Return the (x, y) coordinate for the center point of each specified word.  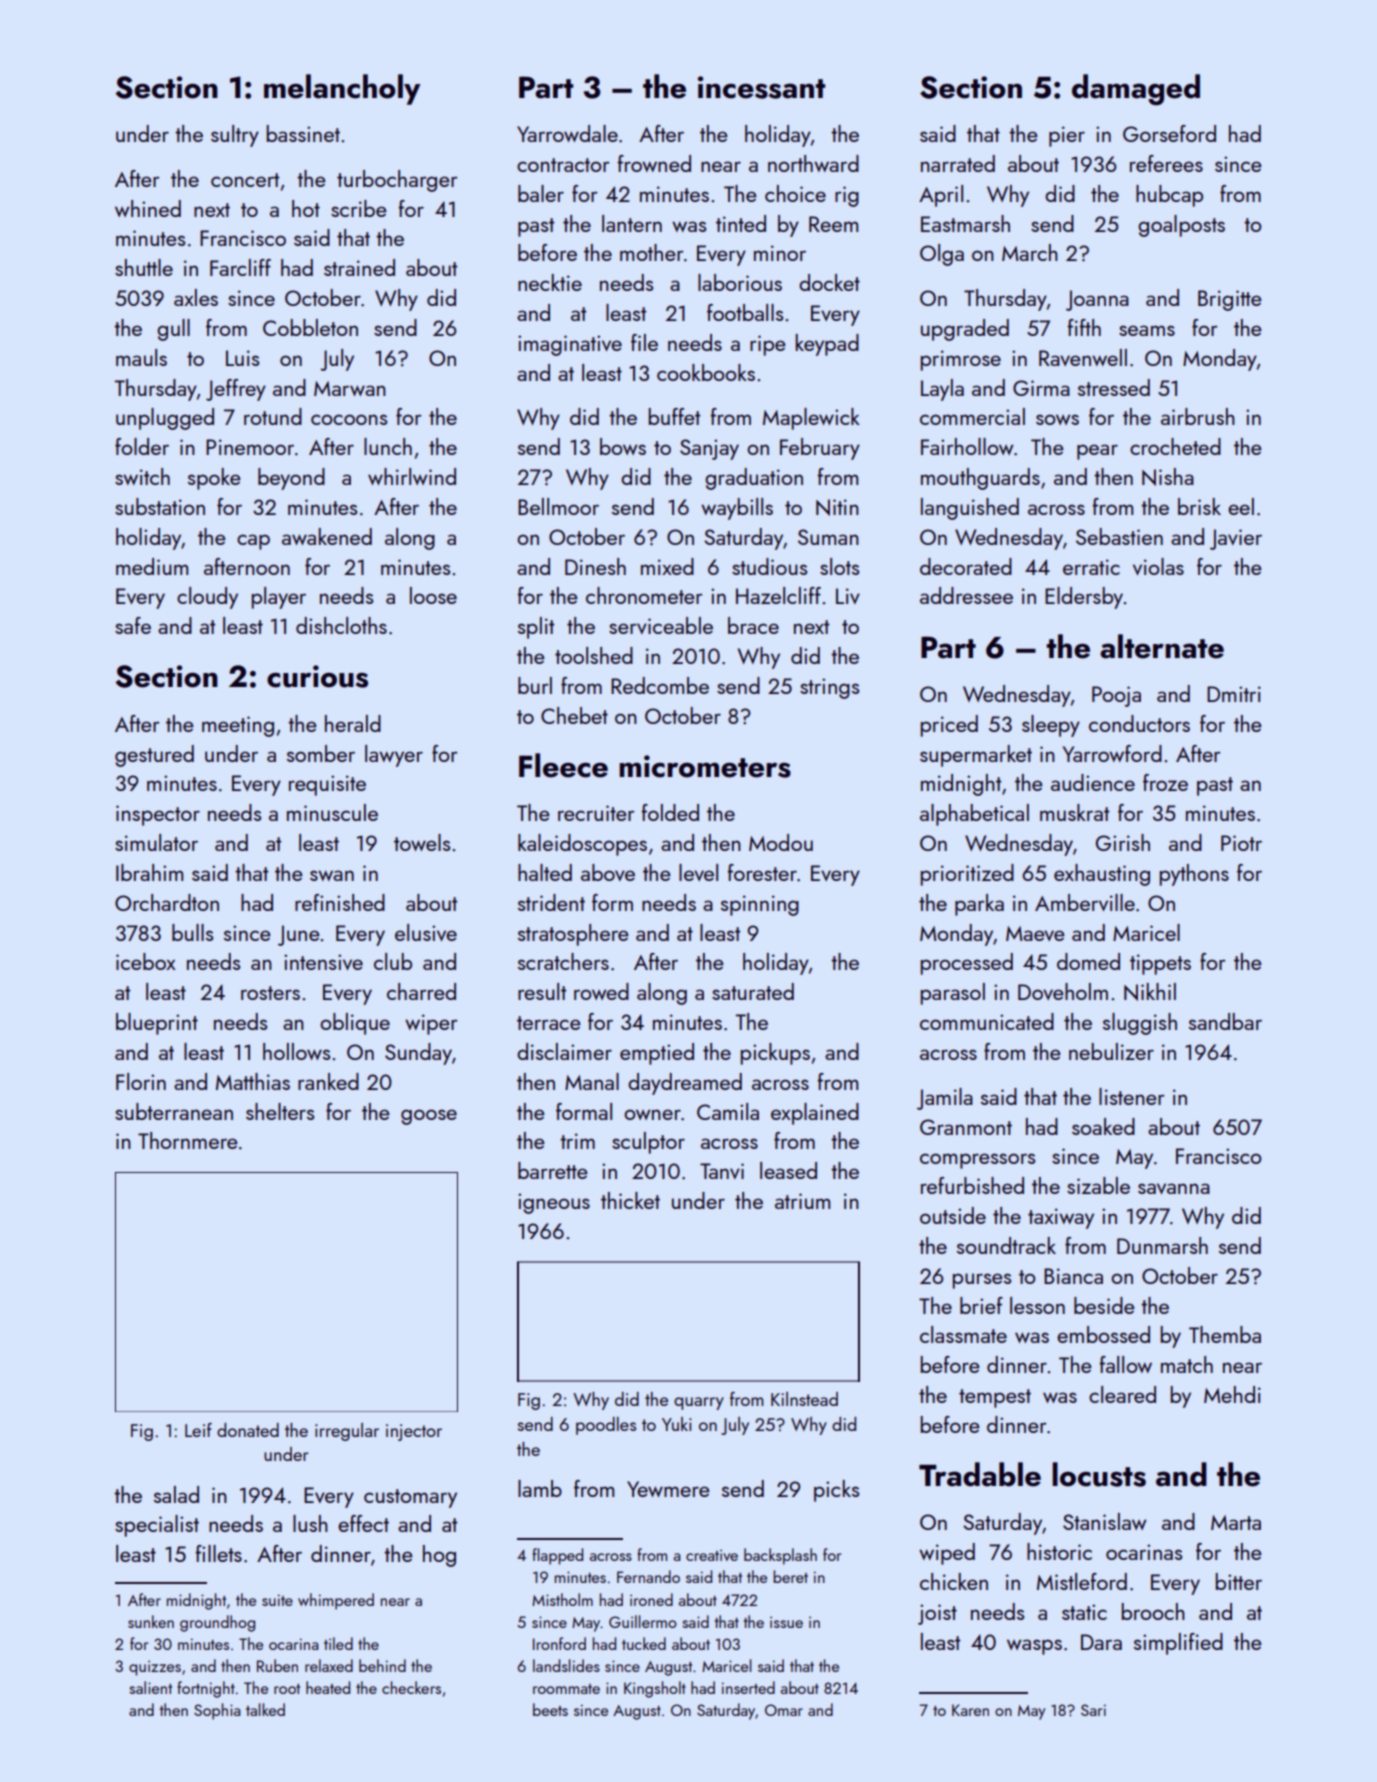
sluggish (1140, 1024)
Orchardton (167, 902)
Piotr (1241, 843)
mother (652, 252)
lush (310, 1523)
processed (966, 964)
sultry (235, 136)
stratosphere (573, 935)
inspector (158, 815)
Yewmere (668, 1489)
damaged (1136, 90)
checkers (411, 1687)
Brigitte (1230, 300)
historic (1059, 1551)
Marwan (350, 388)
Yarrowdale (567, 133)
